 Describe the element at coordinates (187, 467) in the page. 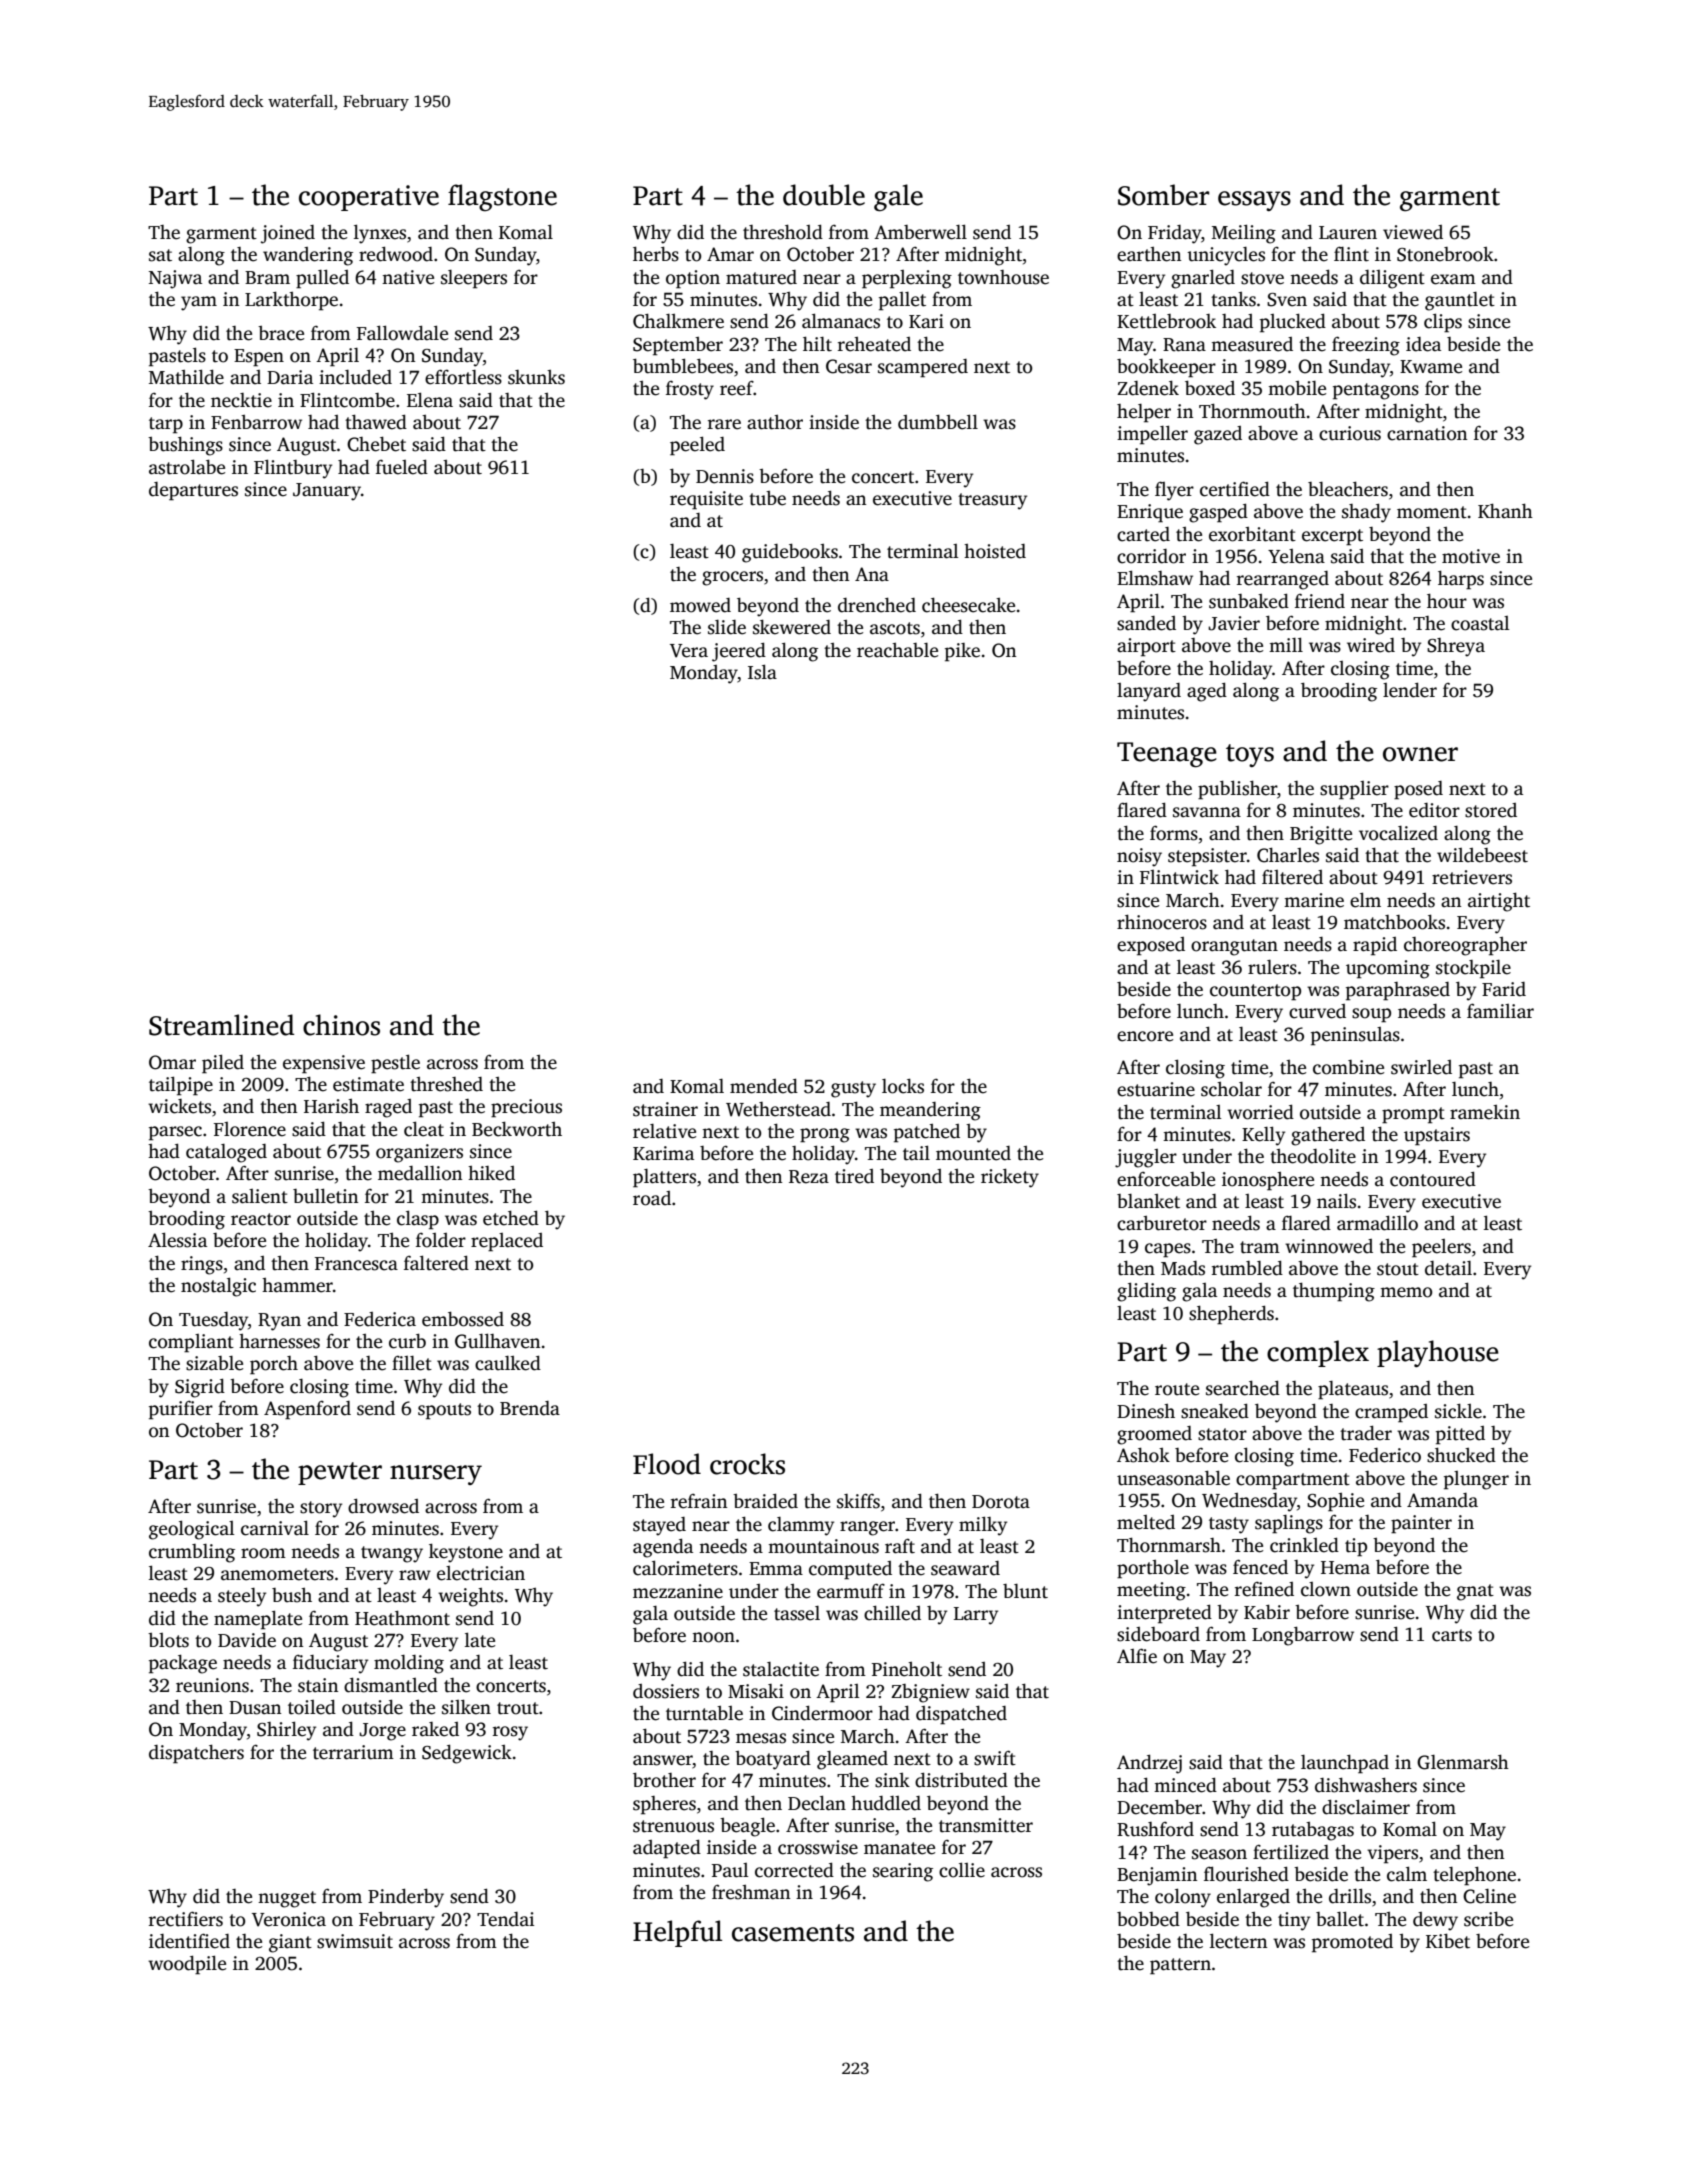

I see `astrolabe` at that location.
